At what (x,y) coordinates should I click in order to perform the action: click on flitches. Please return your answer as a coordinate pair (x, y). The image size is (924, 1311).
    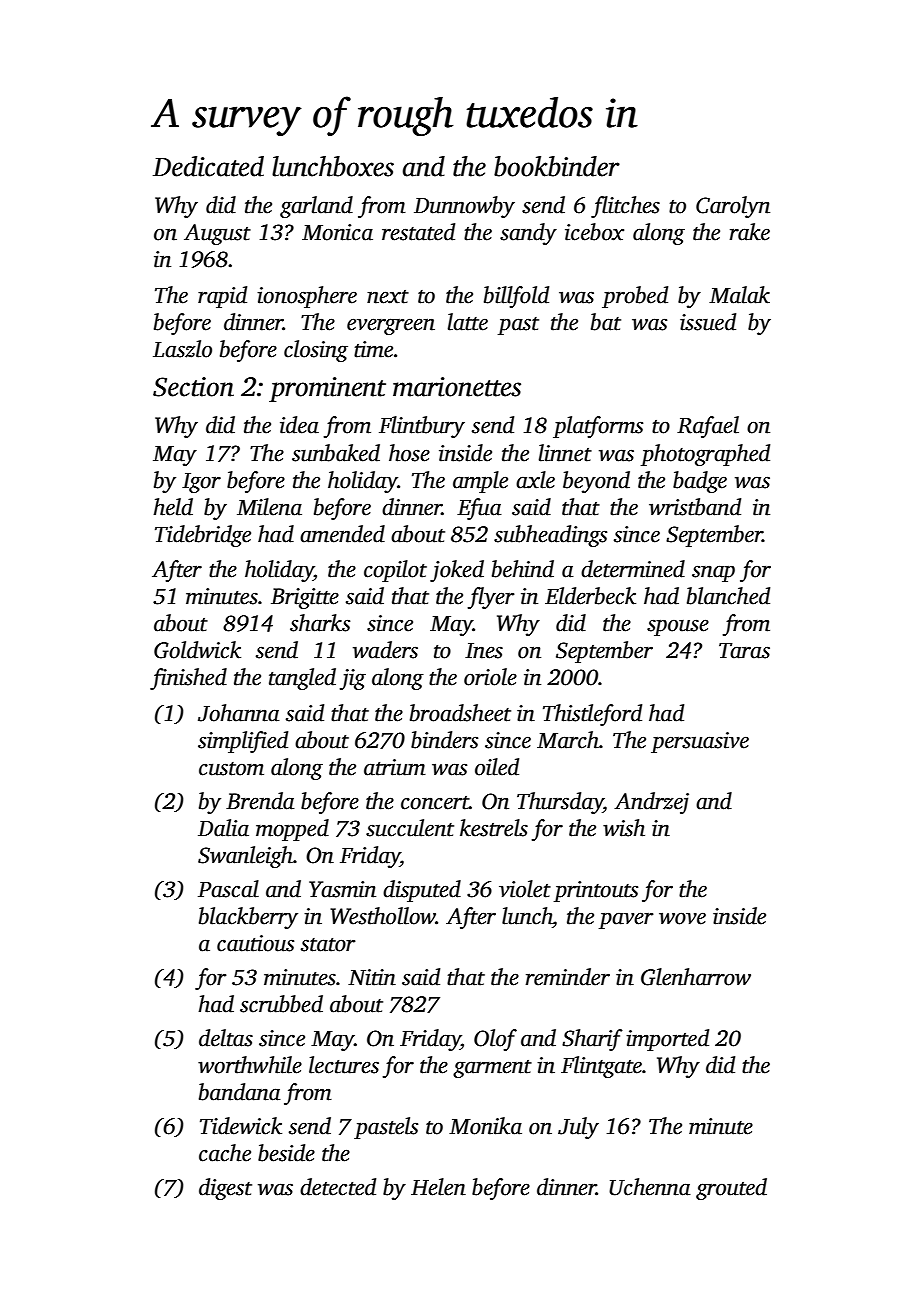
    Looking at the image, I should click on (625, 207).
